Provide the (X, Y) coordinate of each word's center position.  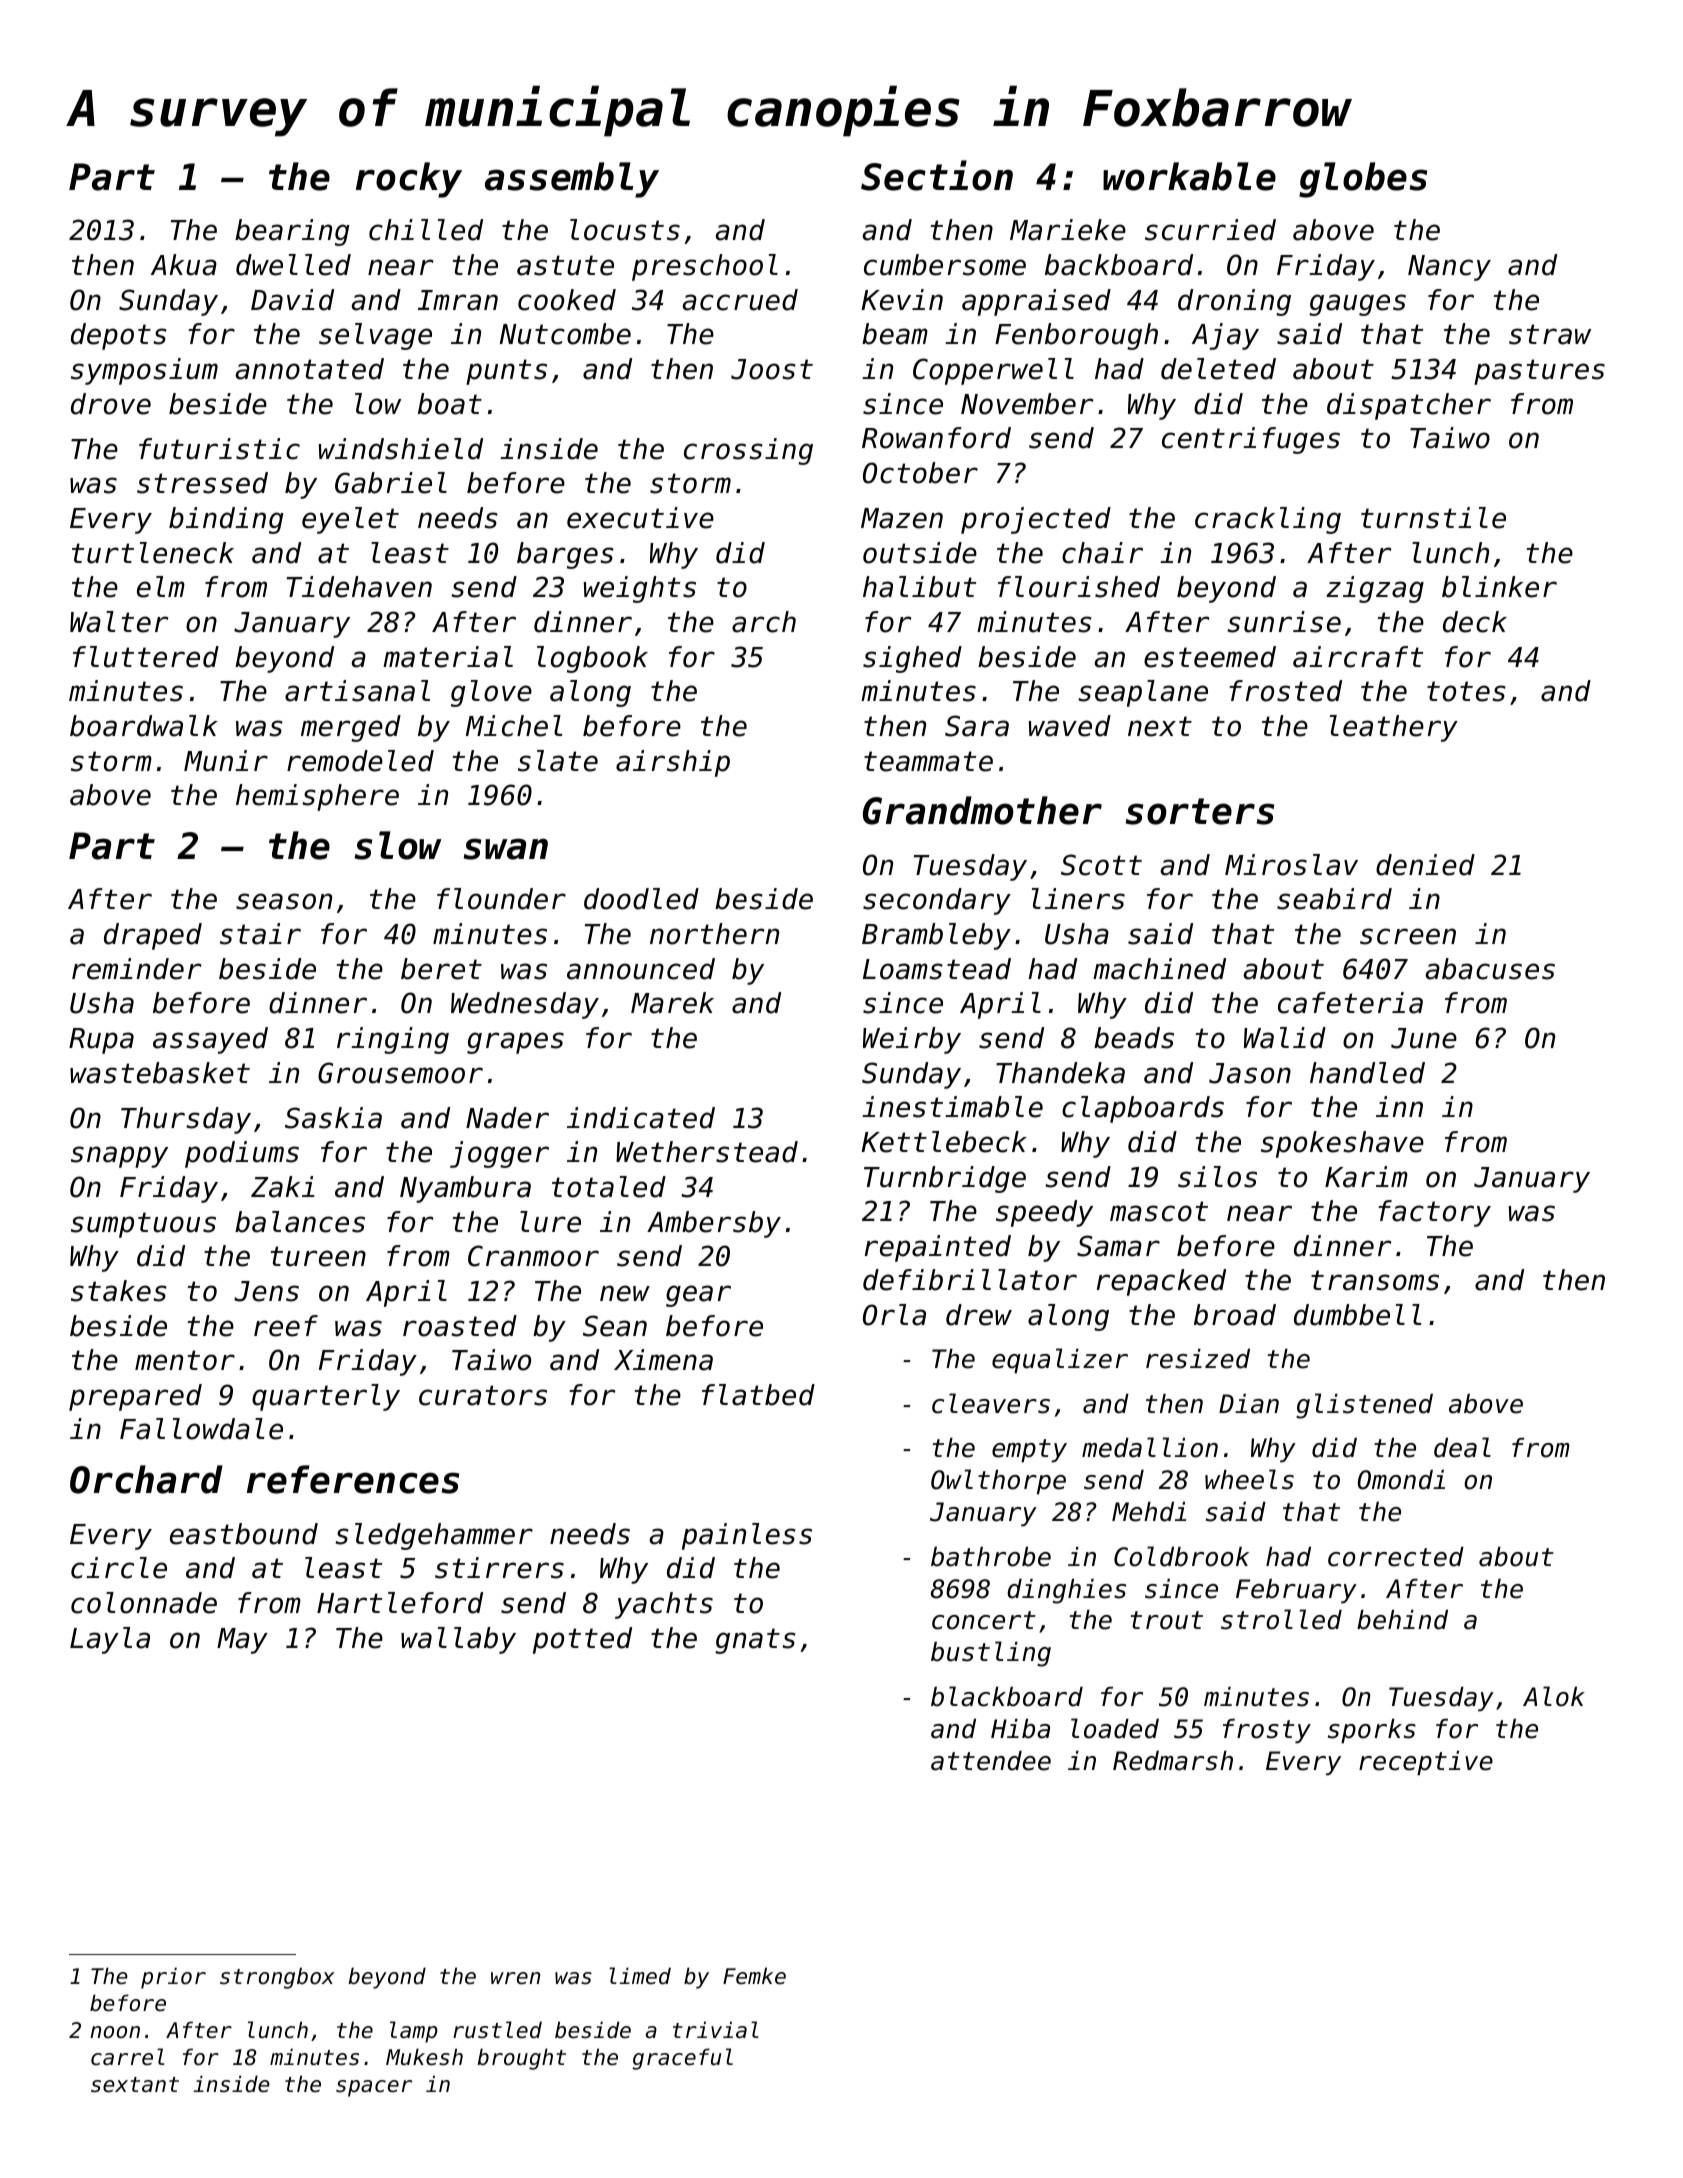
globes (1363, 180)
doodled (641, 899)
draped (153, 936)
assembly (572, 180)
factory (1434, 1213)
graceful (682, 2059)
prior (173, 1978)
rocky (409, 180)
